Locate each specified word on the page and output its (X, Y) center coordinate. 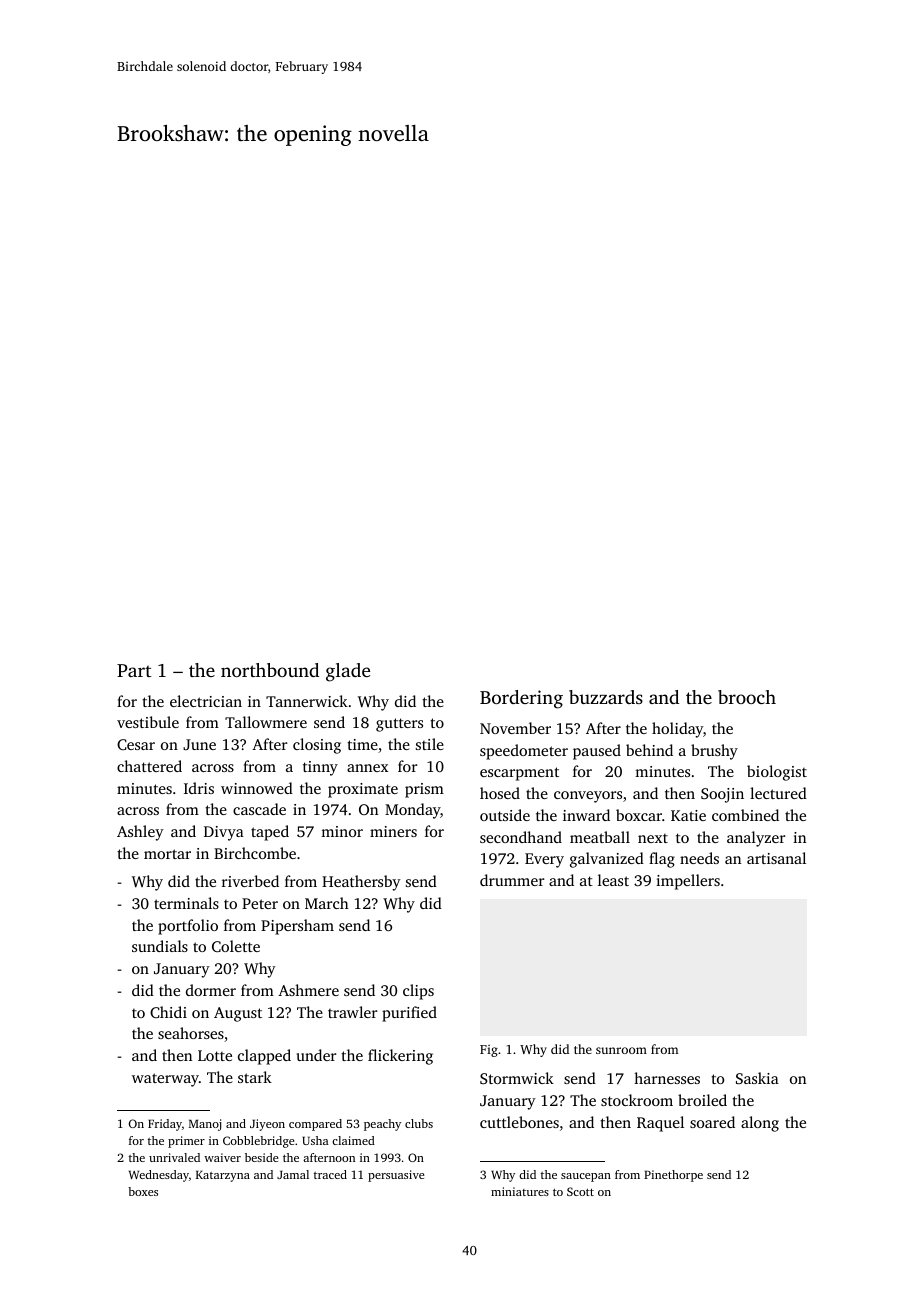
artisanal (776, 858)
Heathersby (361, 883)
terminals (186, 903)
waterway (165, 1080)
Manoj (205, 1125)
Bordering (521, 699)
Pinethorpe (673, 1176)
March (327, 903)
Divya (224, 833)
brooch (747, 697)
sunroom (621, 1050)
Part (134, 670)
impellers (688, 882)
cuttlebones (519, 1122)
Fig (489, 1051)
